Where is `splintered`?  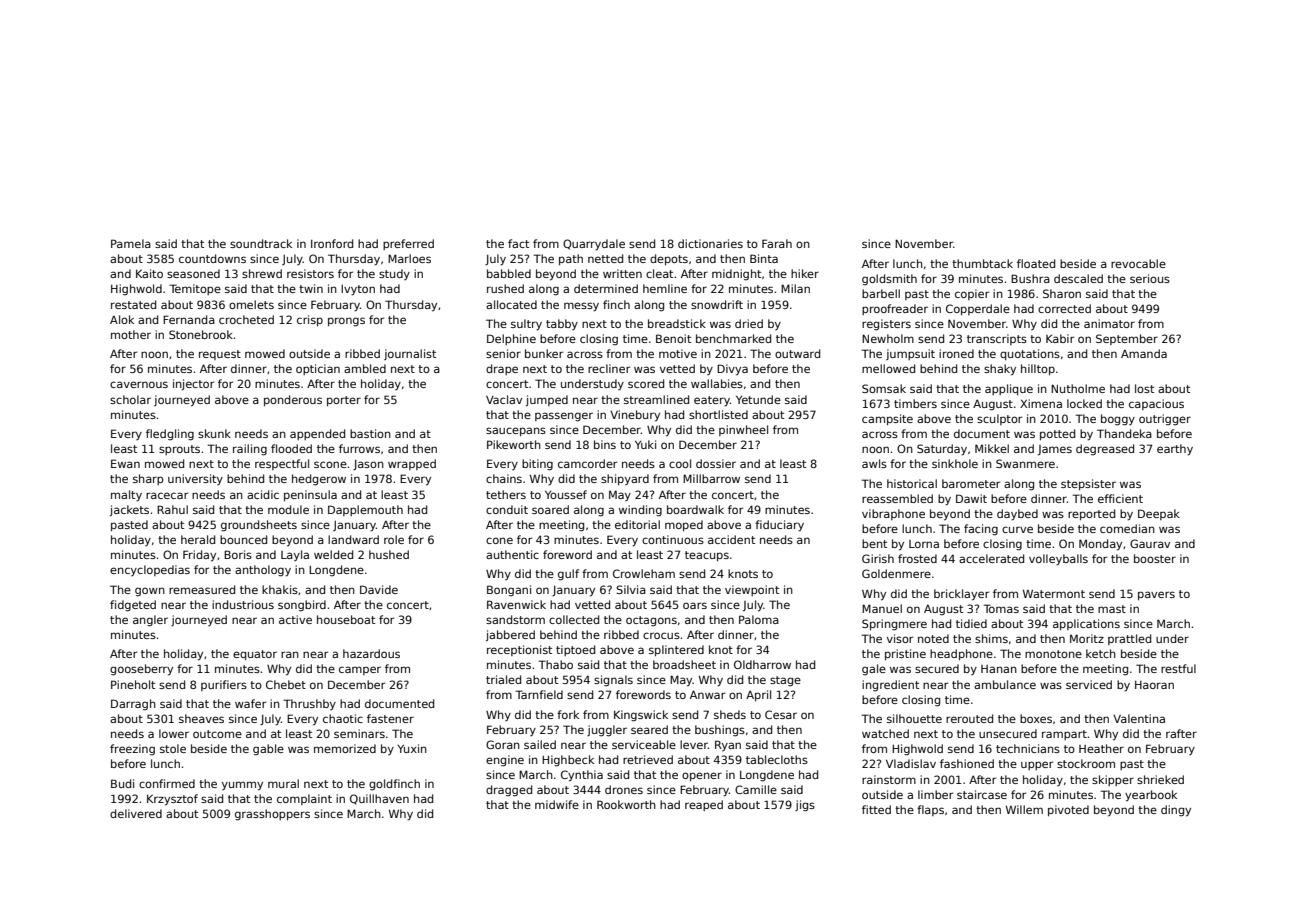
splintered is located at coordinates (676, 650).
